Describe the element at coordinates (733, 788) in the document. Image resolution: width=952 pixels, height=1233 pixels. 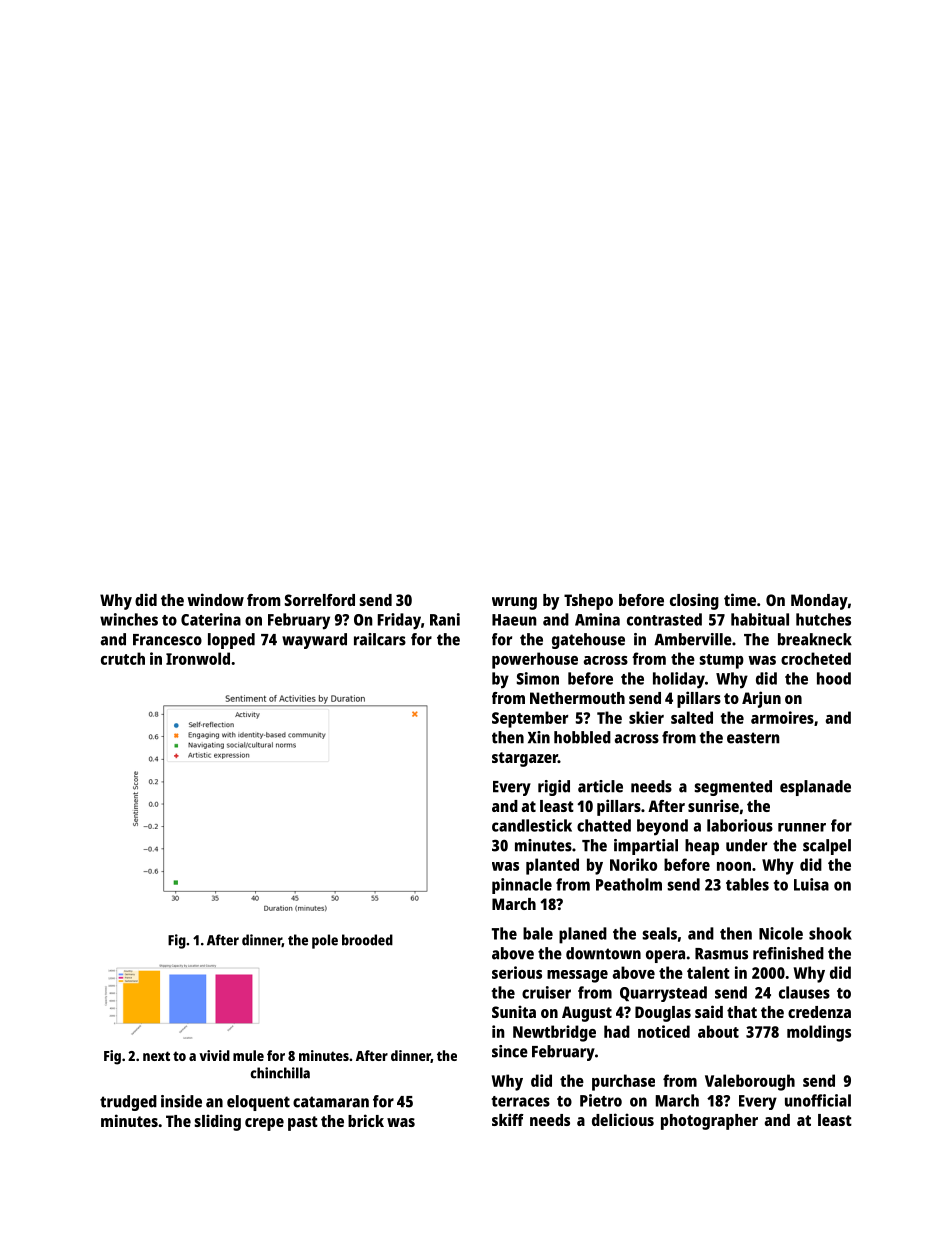
I see `segmented` at that location.
